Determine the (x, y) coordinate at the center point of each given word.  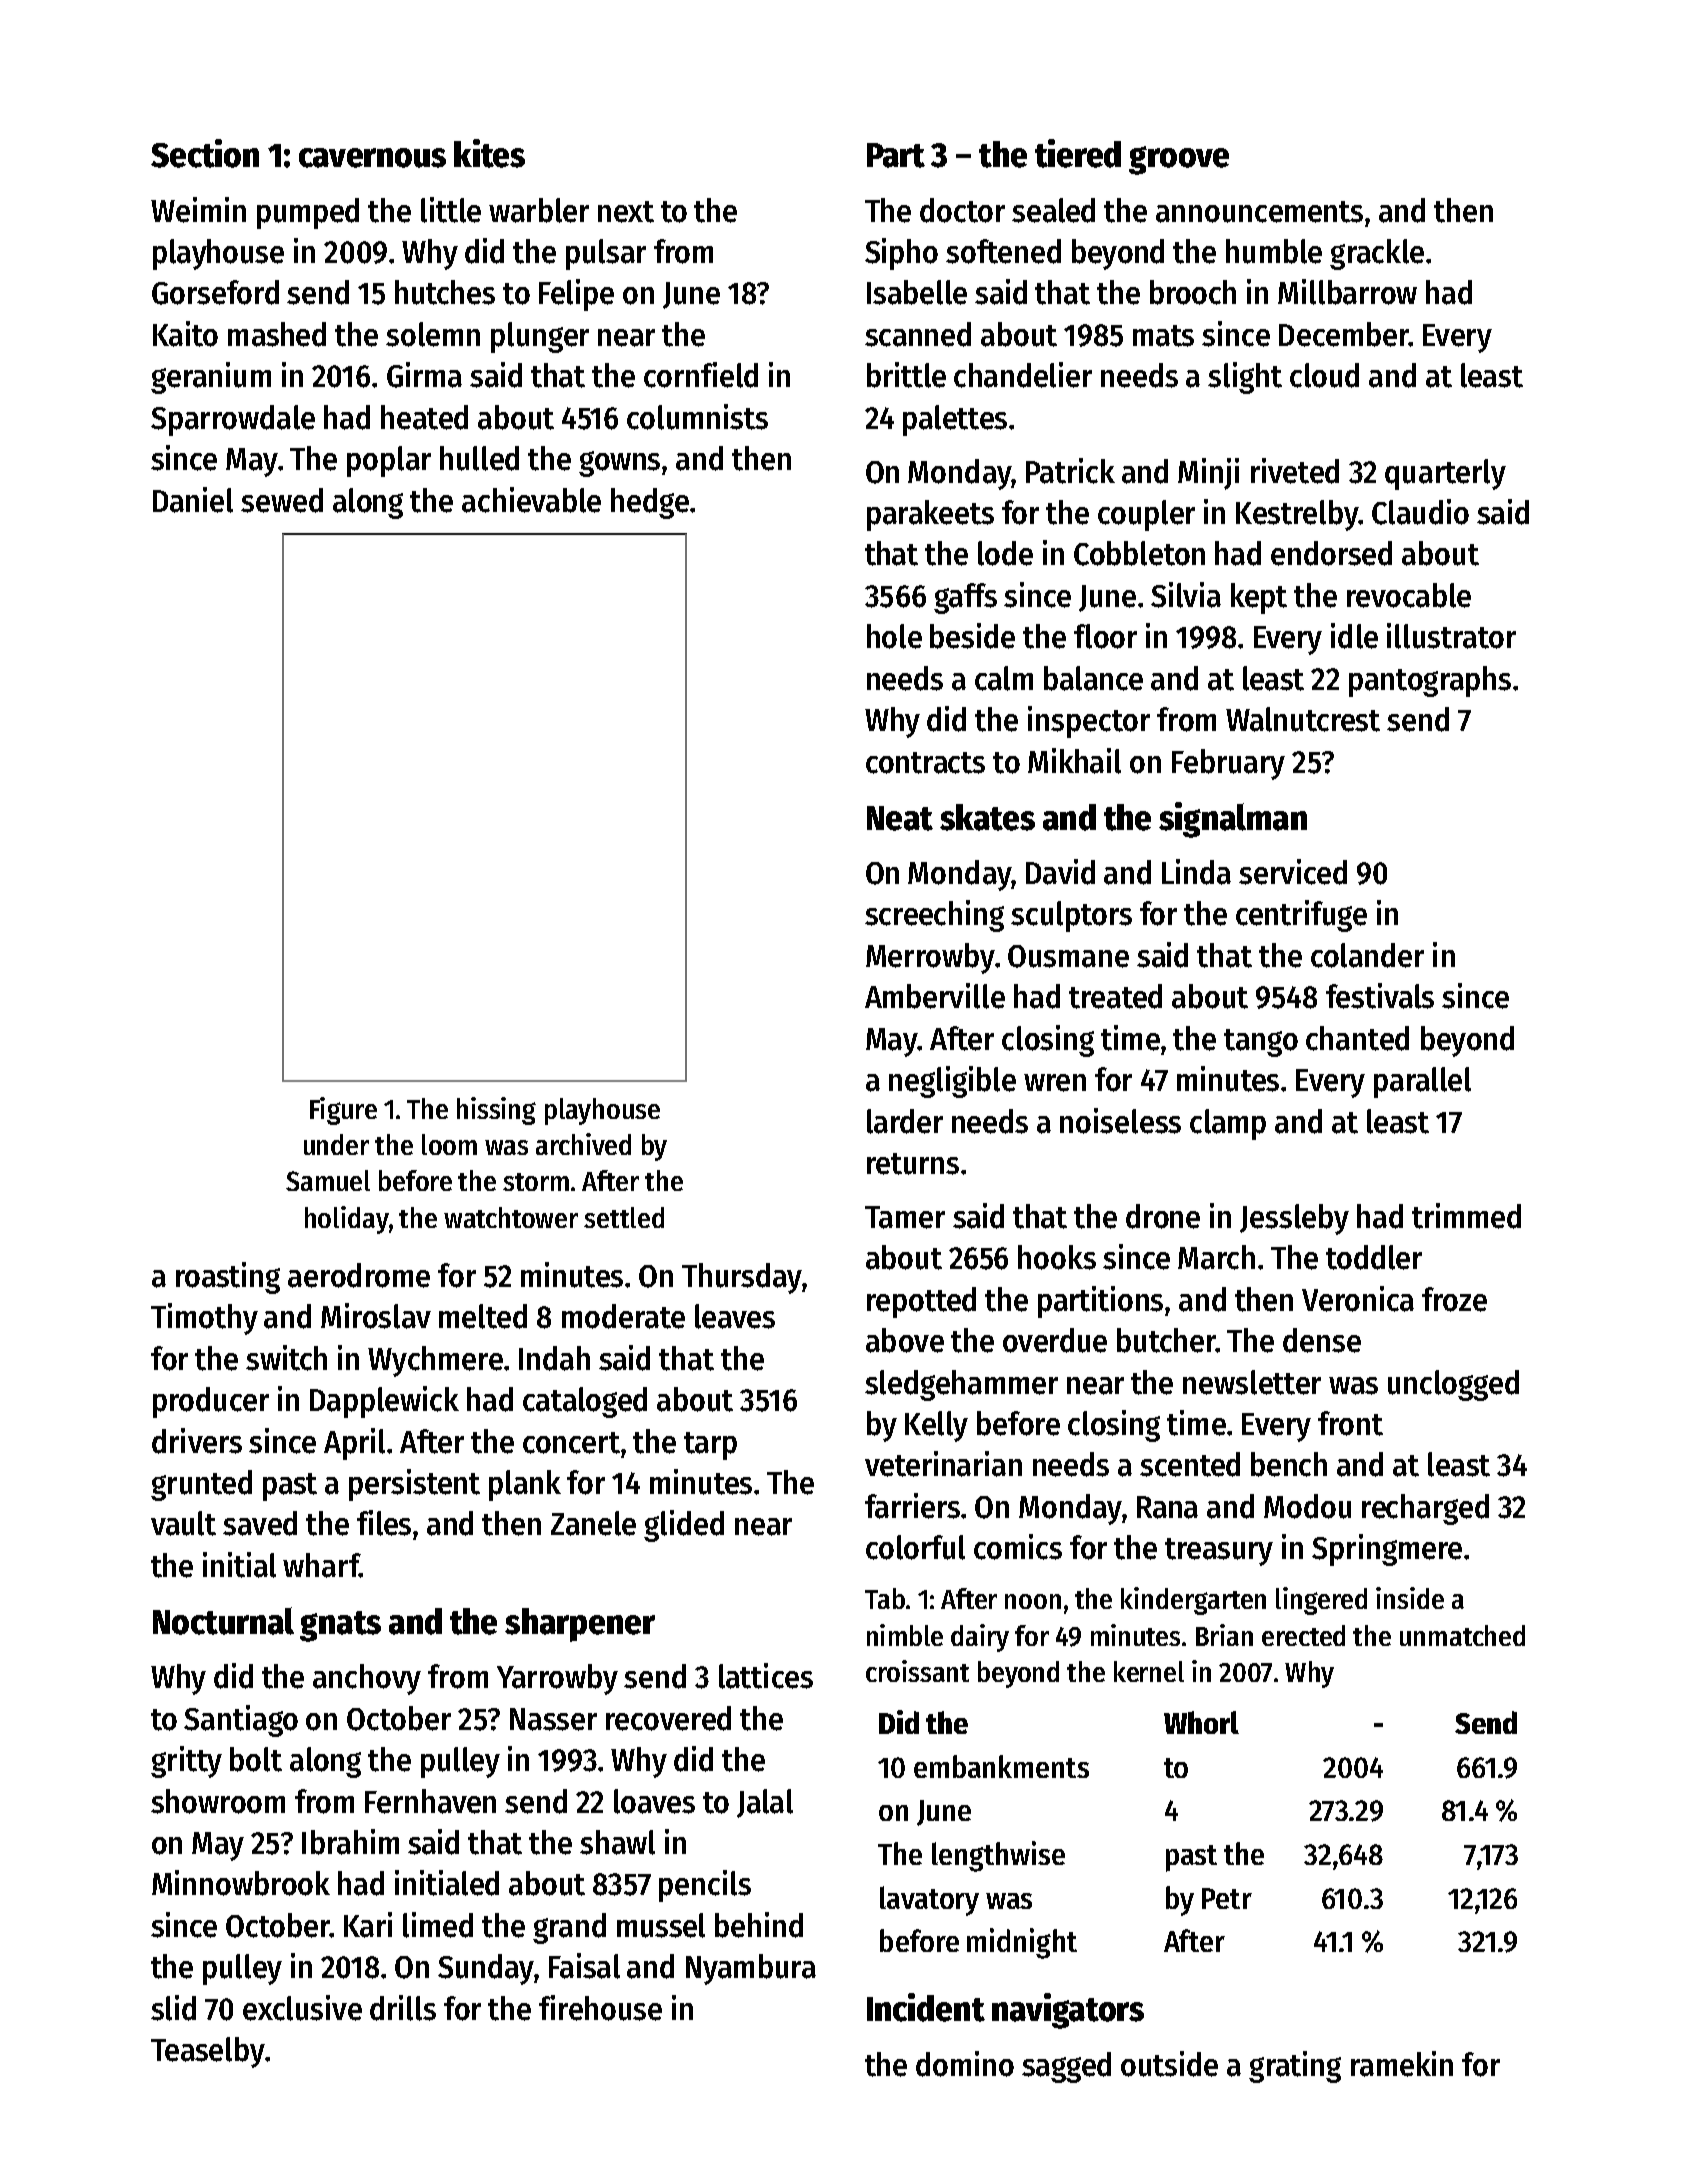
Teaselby (208, 2052)
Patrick (1070, 471)
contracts (925, 763)
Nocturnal (223, 1621)
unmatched (1462, 1635)
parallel (1422, 1082)
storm (536, 1182)
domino (965, 2064)
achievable (531, 500)
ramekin (1402, 2064)
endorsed (1331, 553)
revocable (1409, 595)
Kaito (185, 334)
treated (1115, 996)
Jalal (765, 1803)
